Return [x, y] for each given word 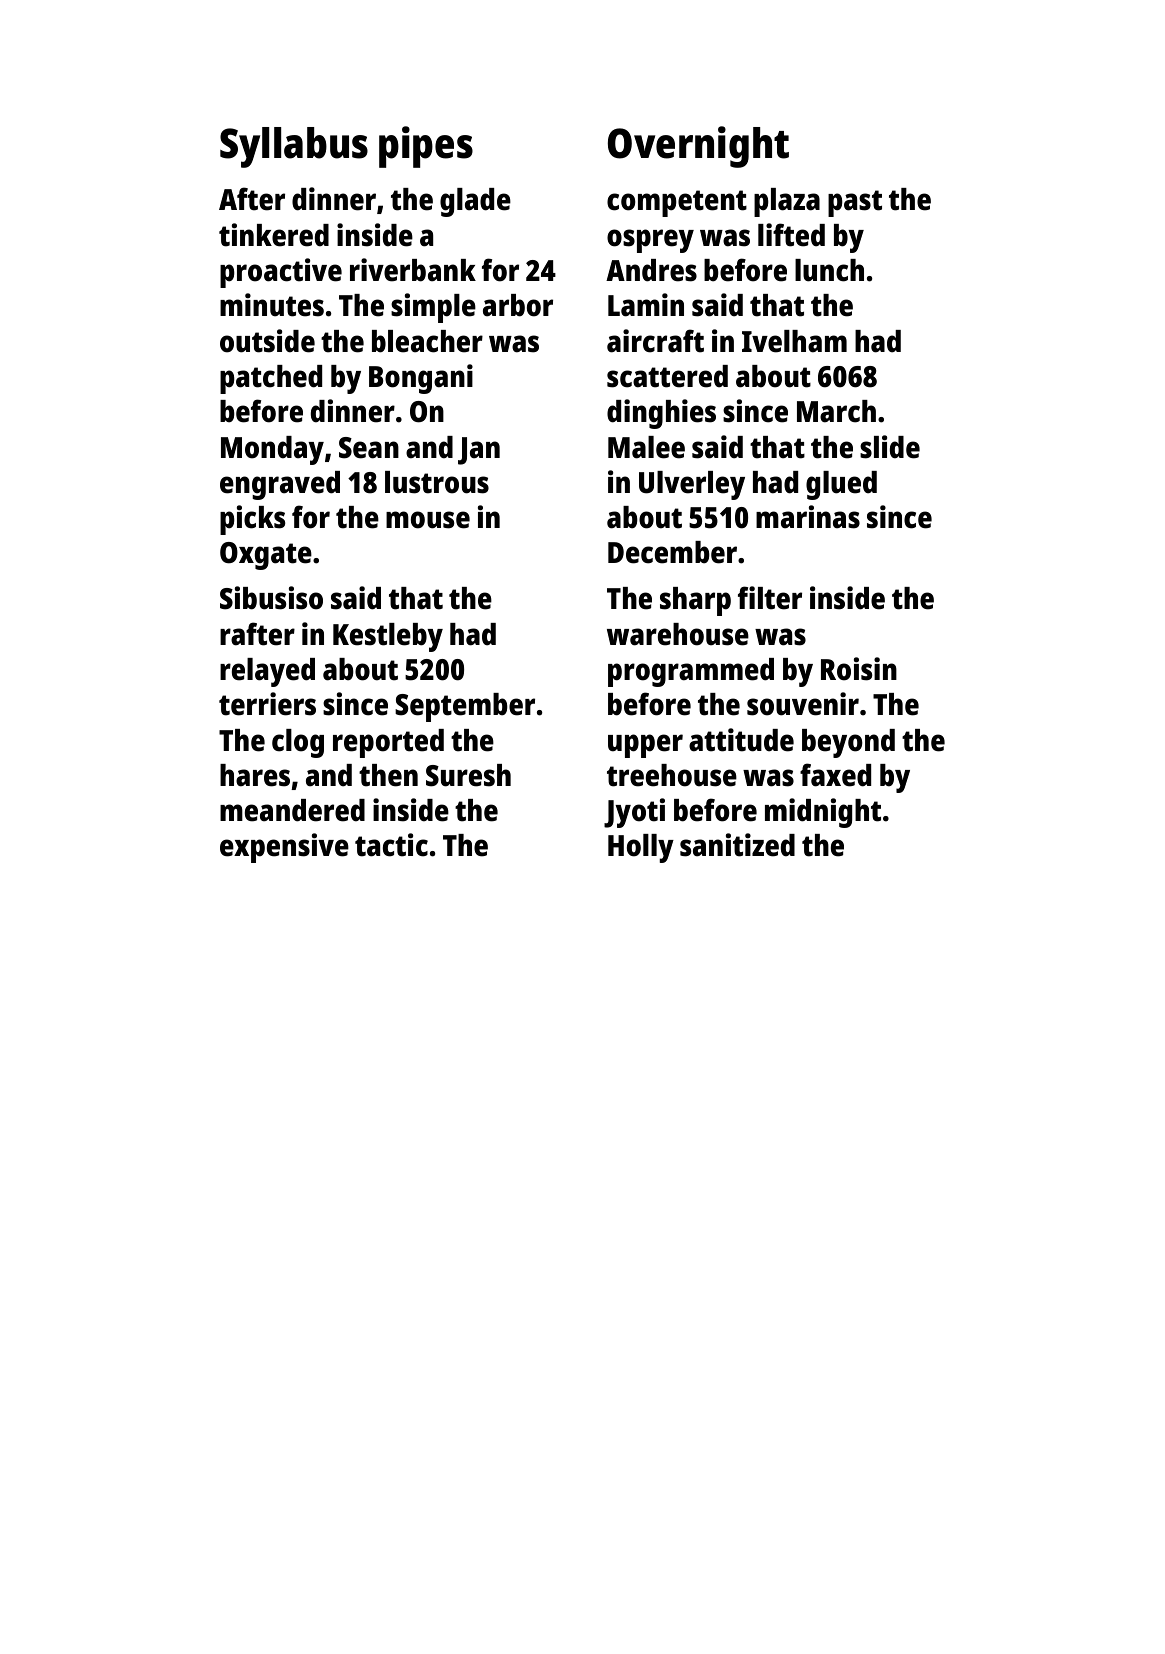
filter [770, 598]
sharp [695, 601]
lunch [829, 270]
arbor [518, 305]
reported [388, 743]
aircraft [655, 341]
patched [271, 379]
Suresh [468, 775]
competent [677, 203]
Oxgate [266, 556]
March [836, 411]
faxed [835, 775]
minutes [272, 305]
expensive [284, 848]
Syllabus [294, 147]
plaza [787, 202]
